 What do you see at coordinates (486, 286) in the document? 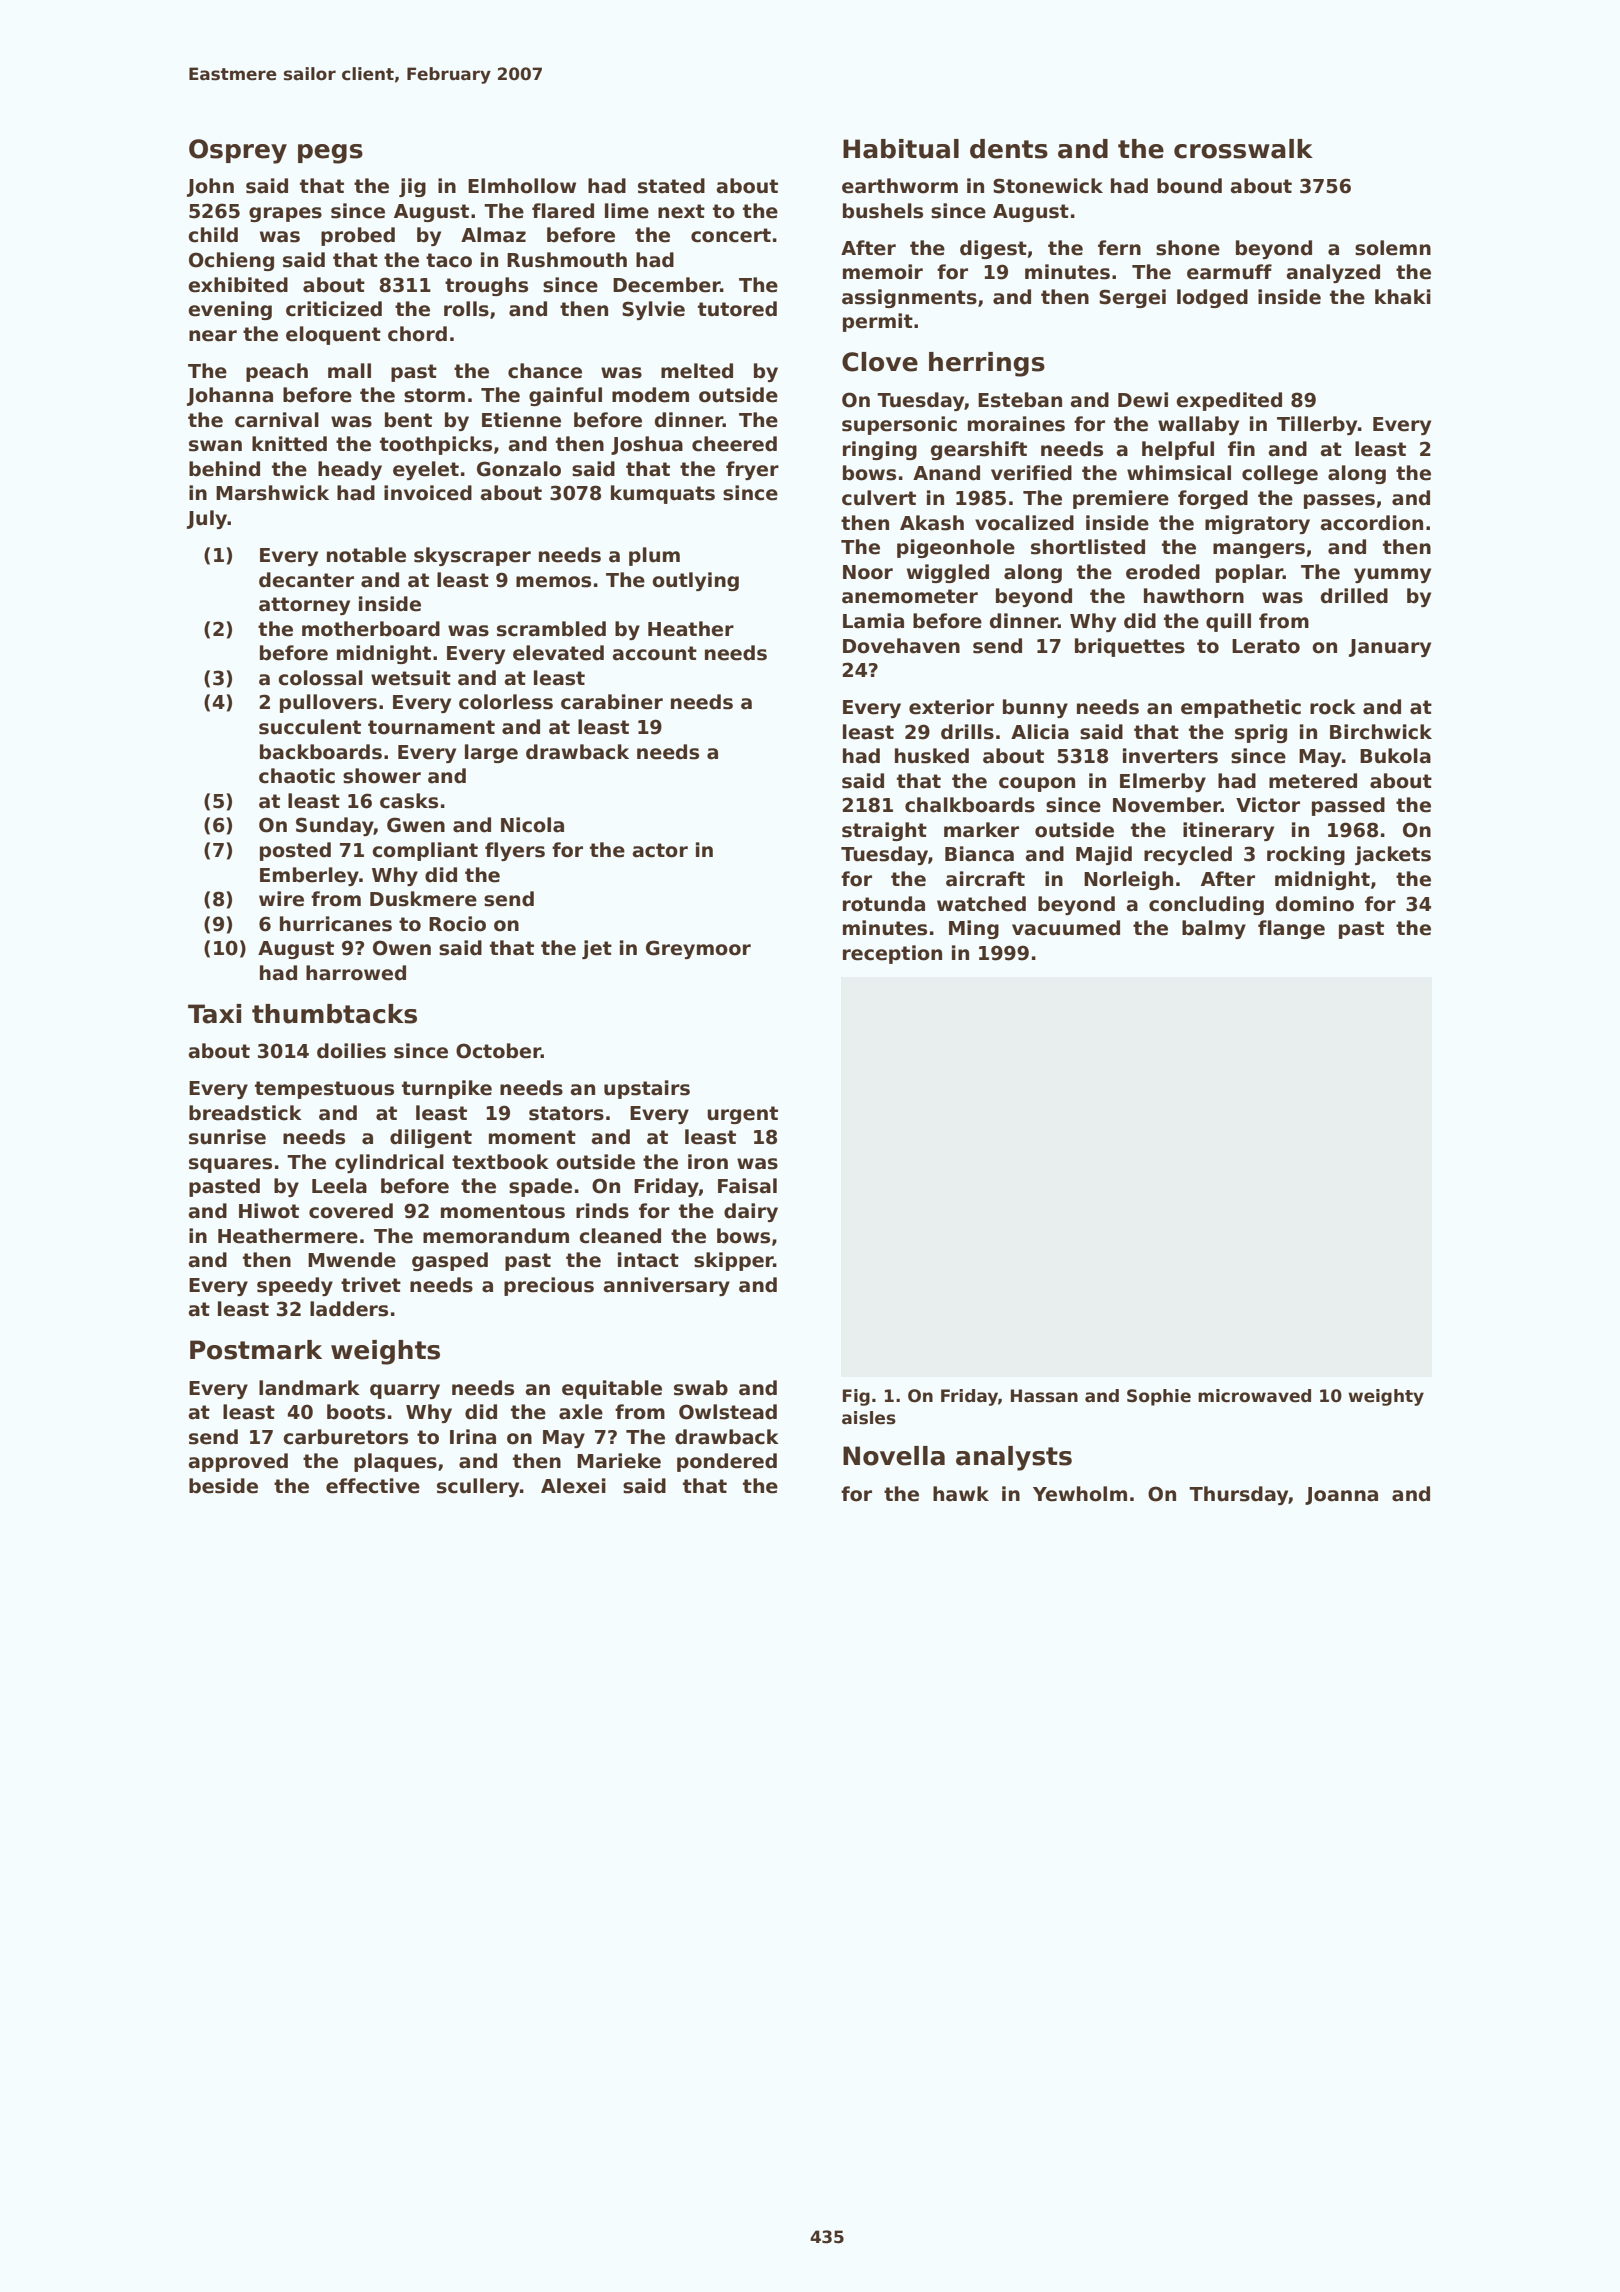
I see `troughs` at bounding box center [486, 286].
